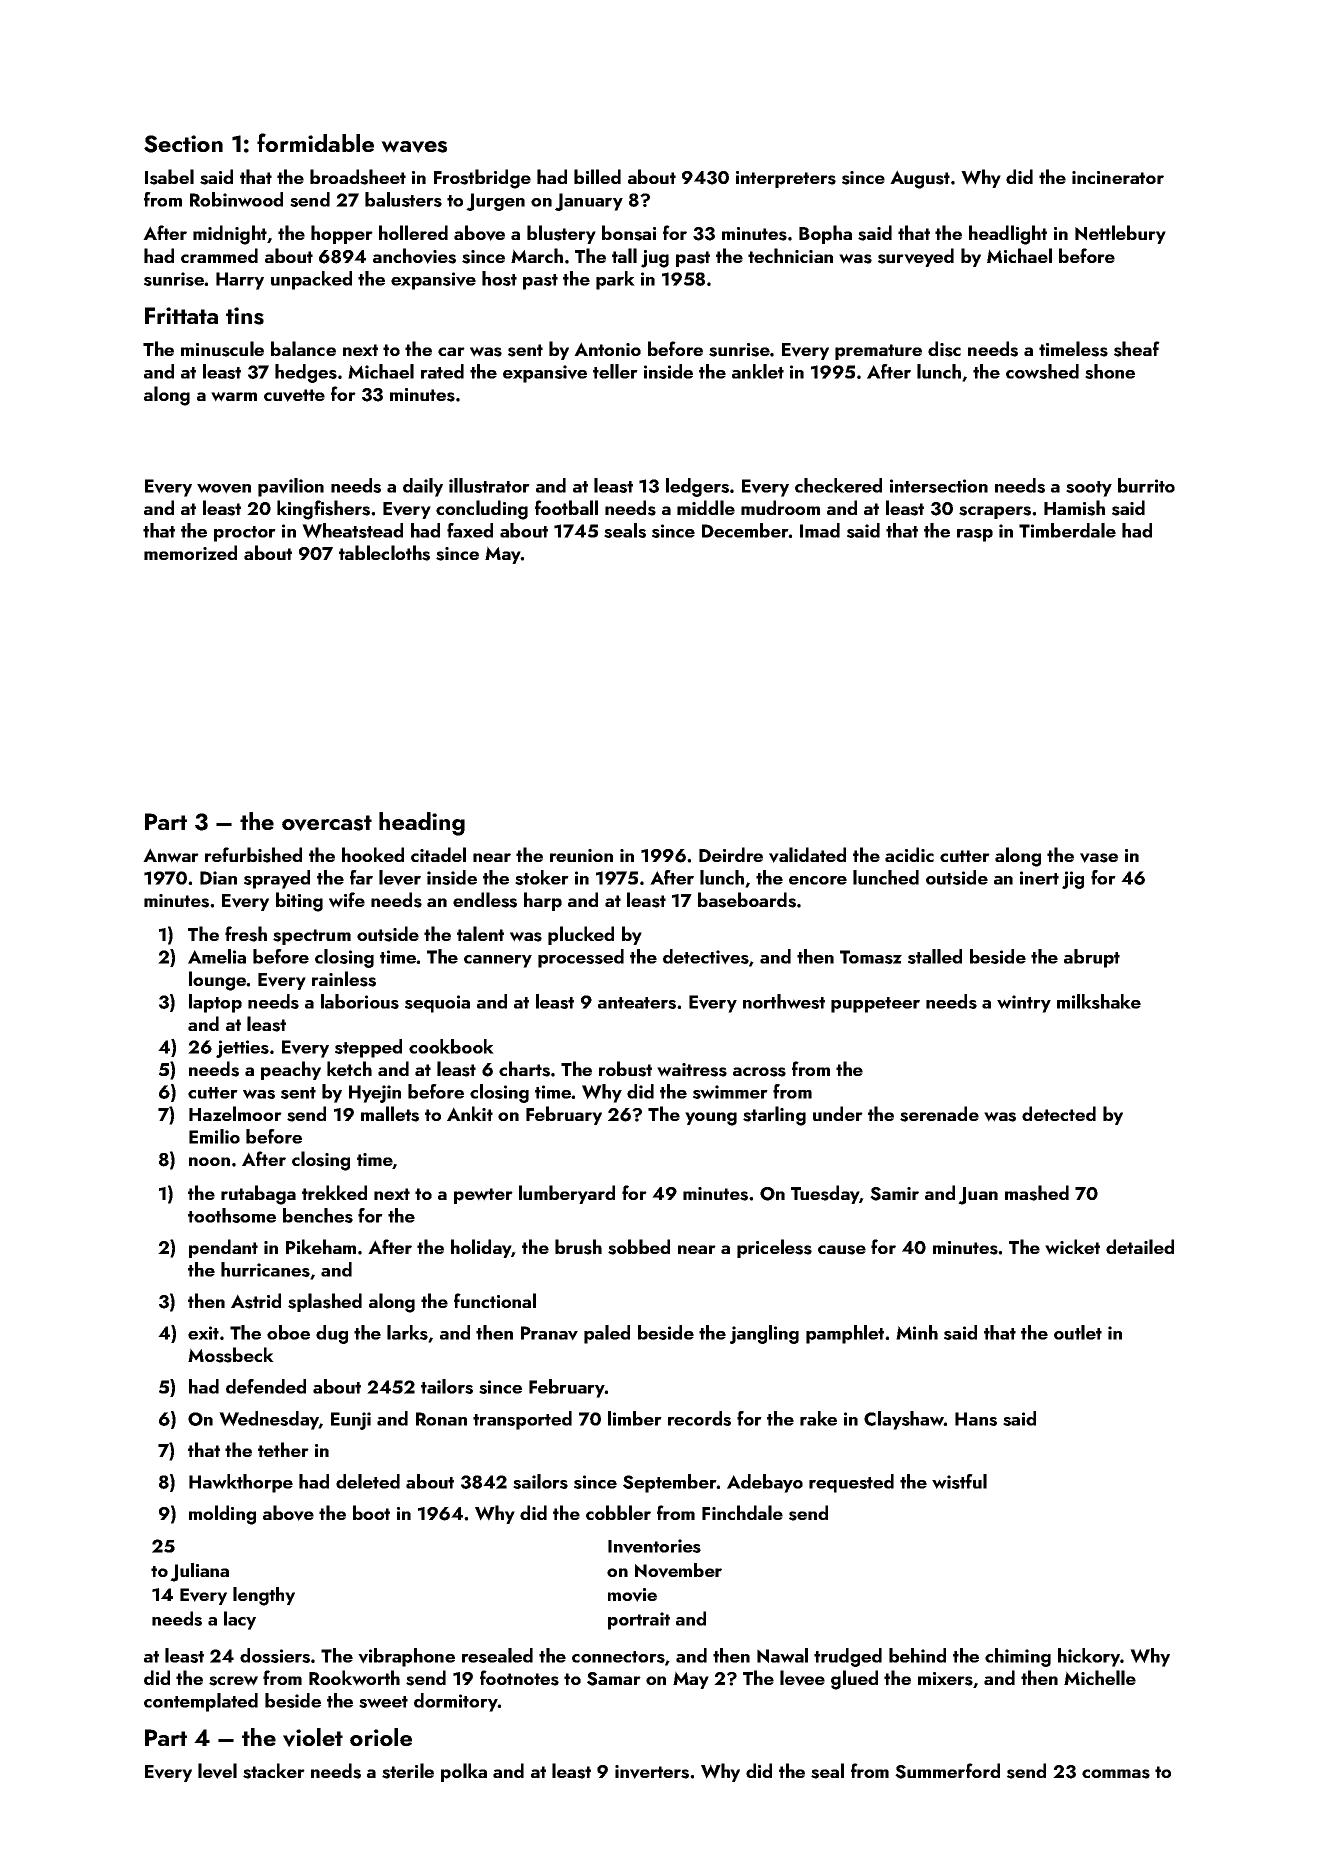 This document has height=1869, width=1322. What do you see at coordinates (782, 1655) in the document?
I see `Nawal` at bounding box center [782, 1655].
